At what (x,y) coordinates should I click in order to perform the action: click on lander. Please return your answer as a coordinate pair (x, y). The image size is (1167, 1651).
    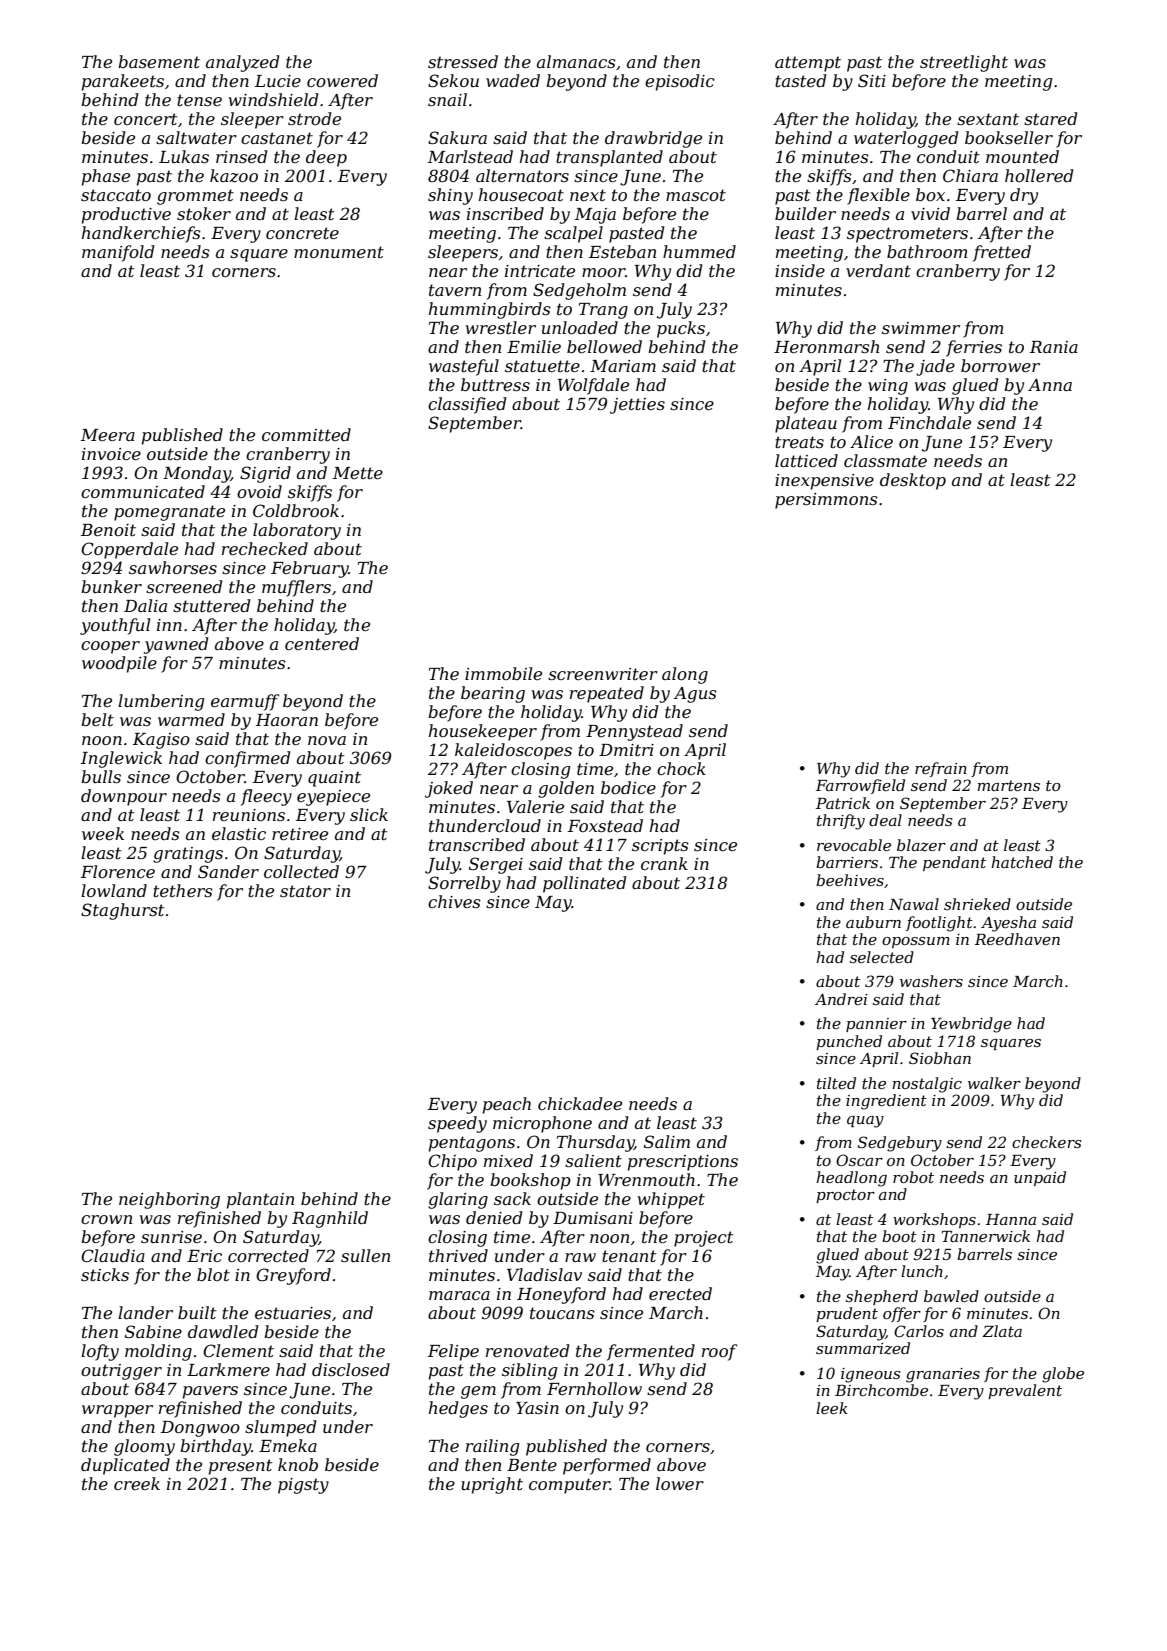
    Looking at the image, I should click on (145, 1312).
